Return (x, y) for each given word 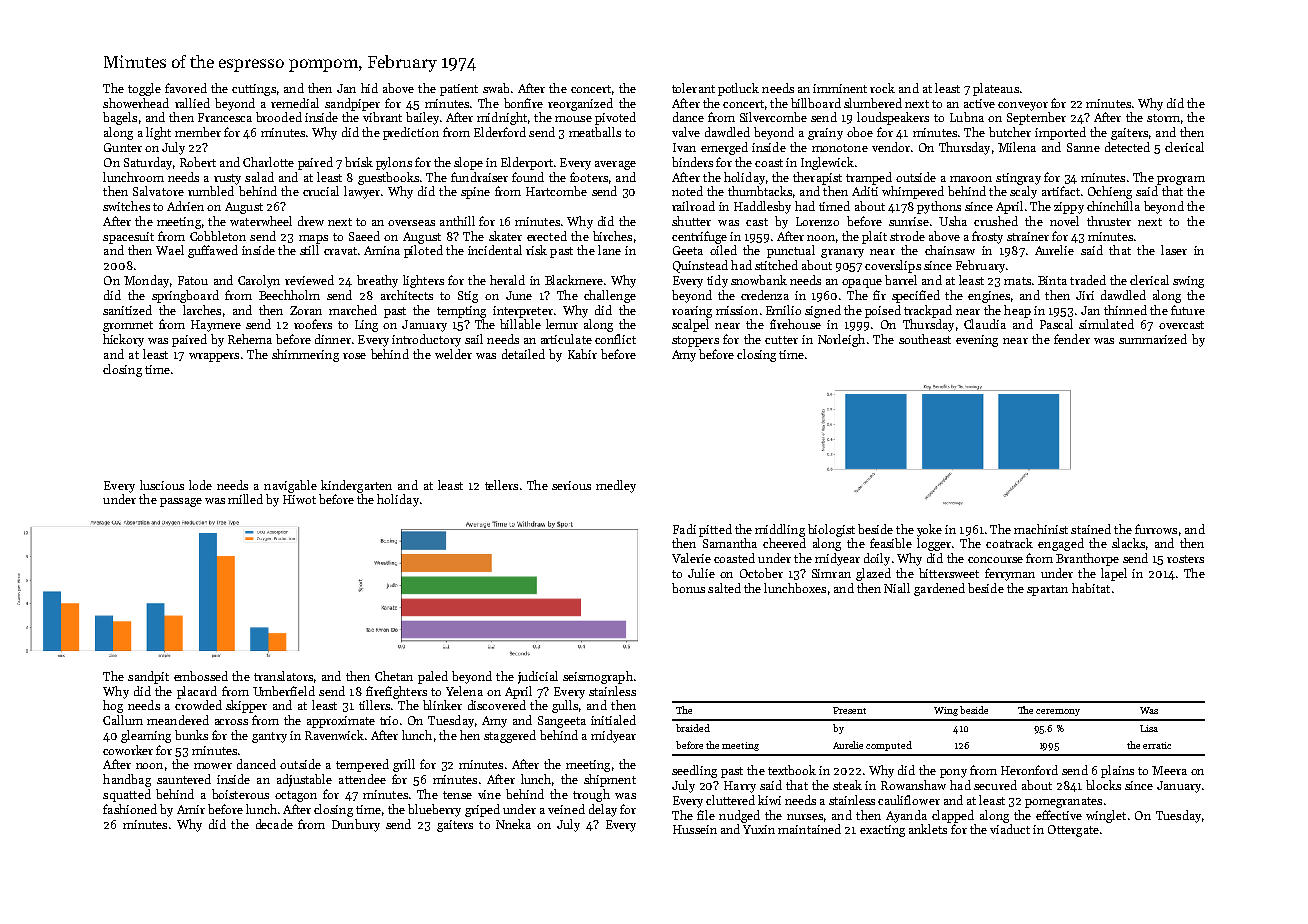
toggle (144, 89)
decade (274, 824)
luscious (162, 485)
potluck (738, 89)
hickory (123, 340)
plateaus (996, 89)
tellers (501, 485)
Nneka (513, 824)
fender (1072, 339)
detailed (523, 354)
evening (977, 341)
